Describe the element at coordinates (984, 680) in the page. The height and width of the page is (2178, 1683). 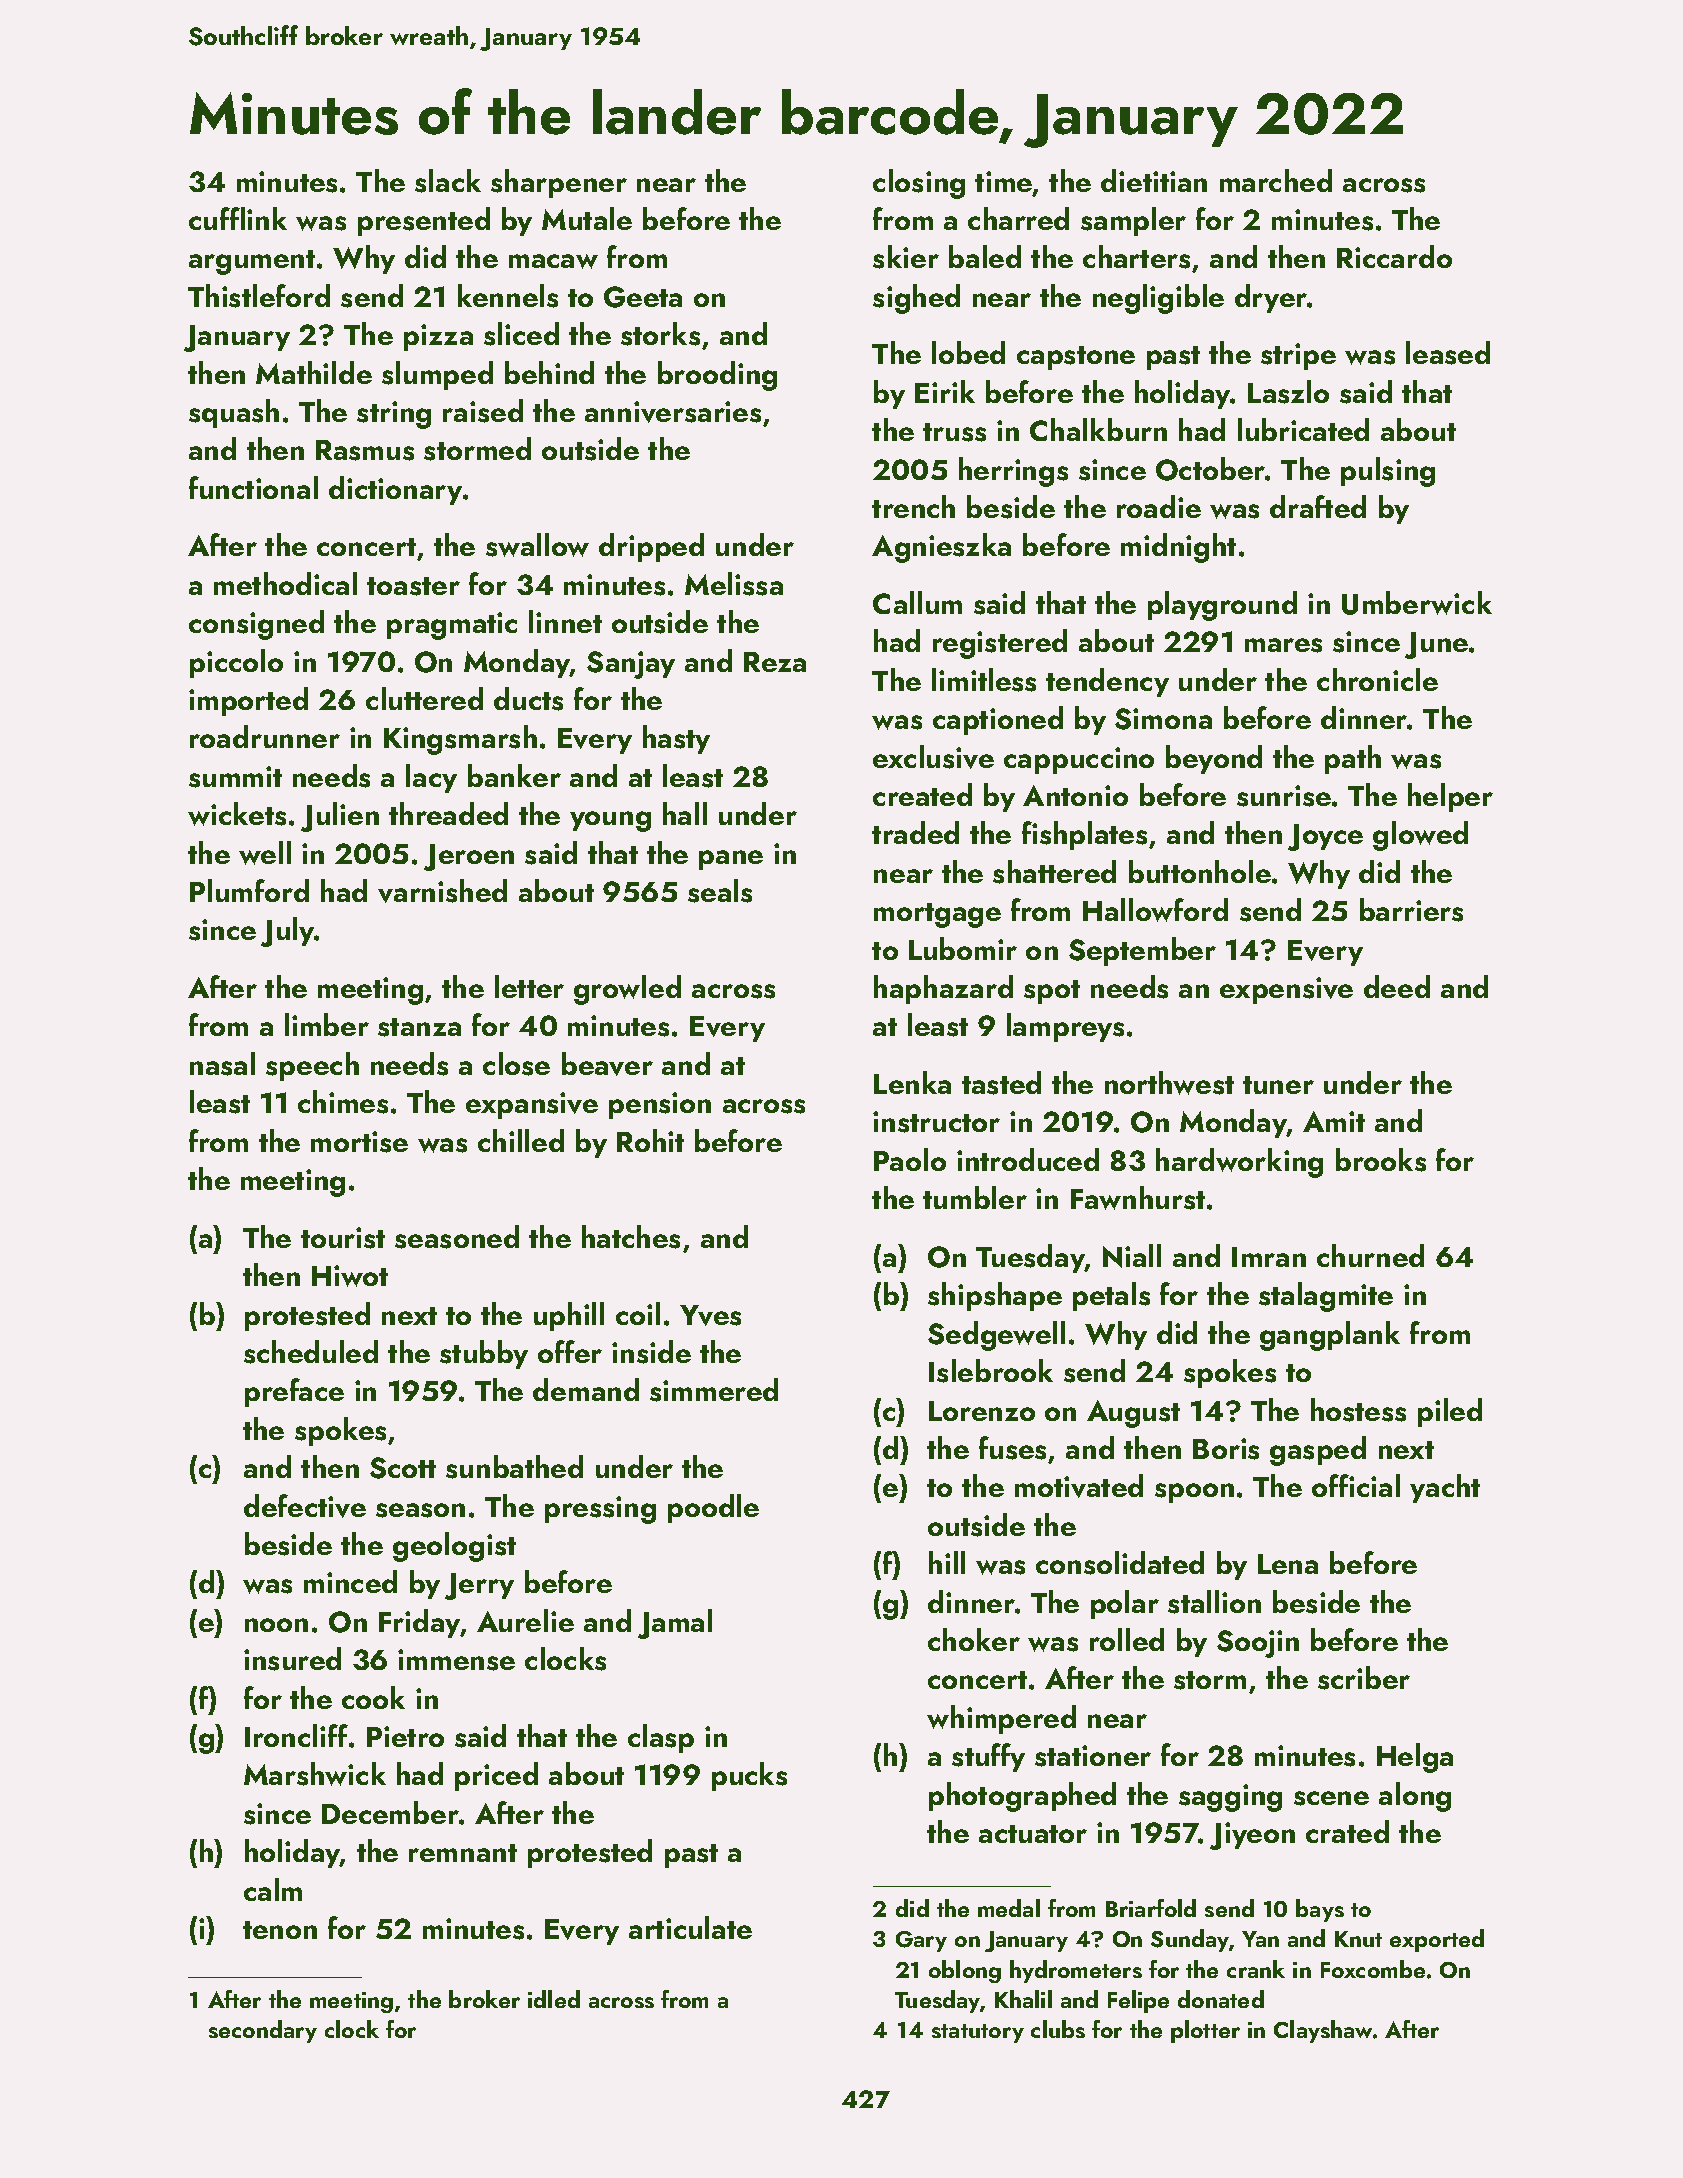
I see `limitless` at that location.
